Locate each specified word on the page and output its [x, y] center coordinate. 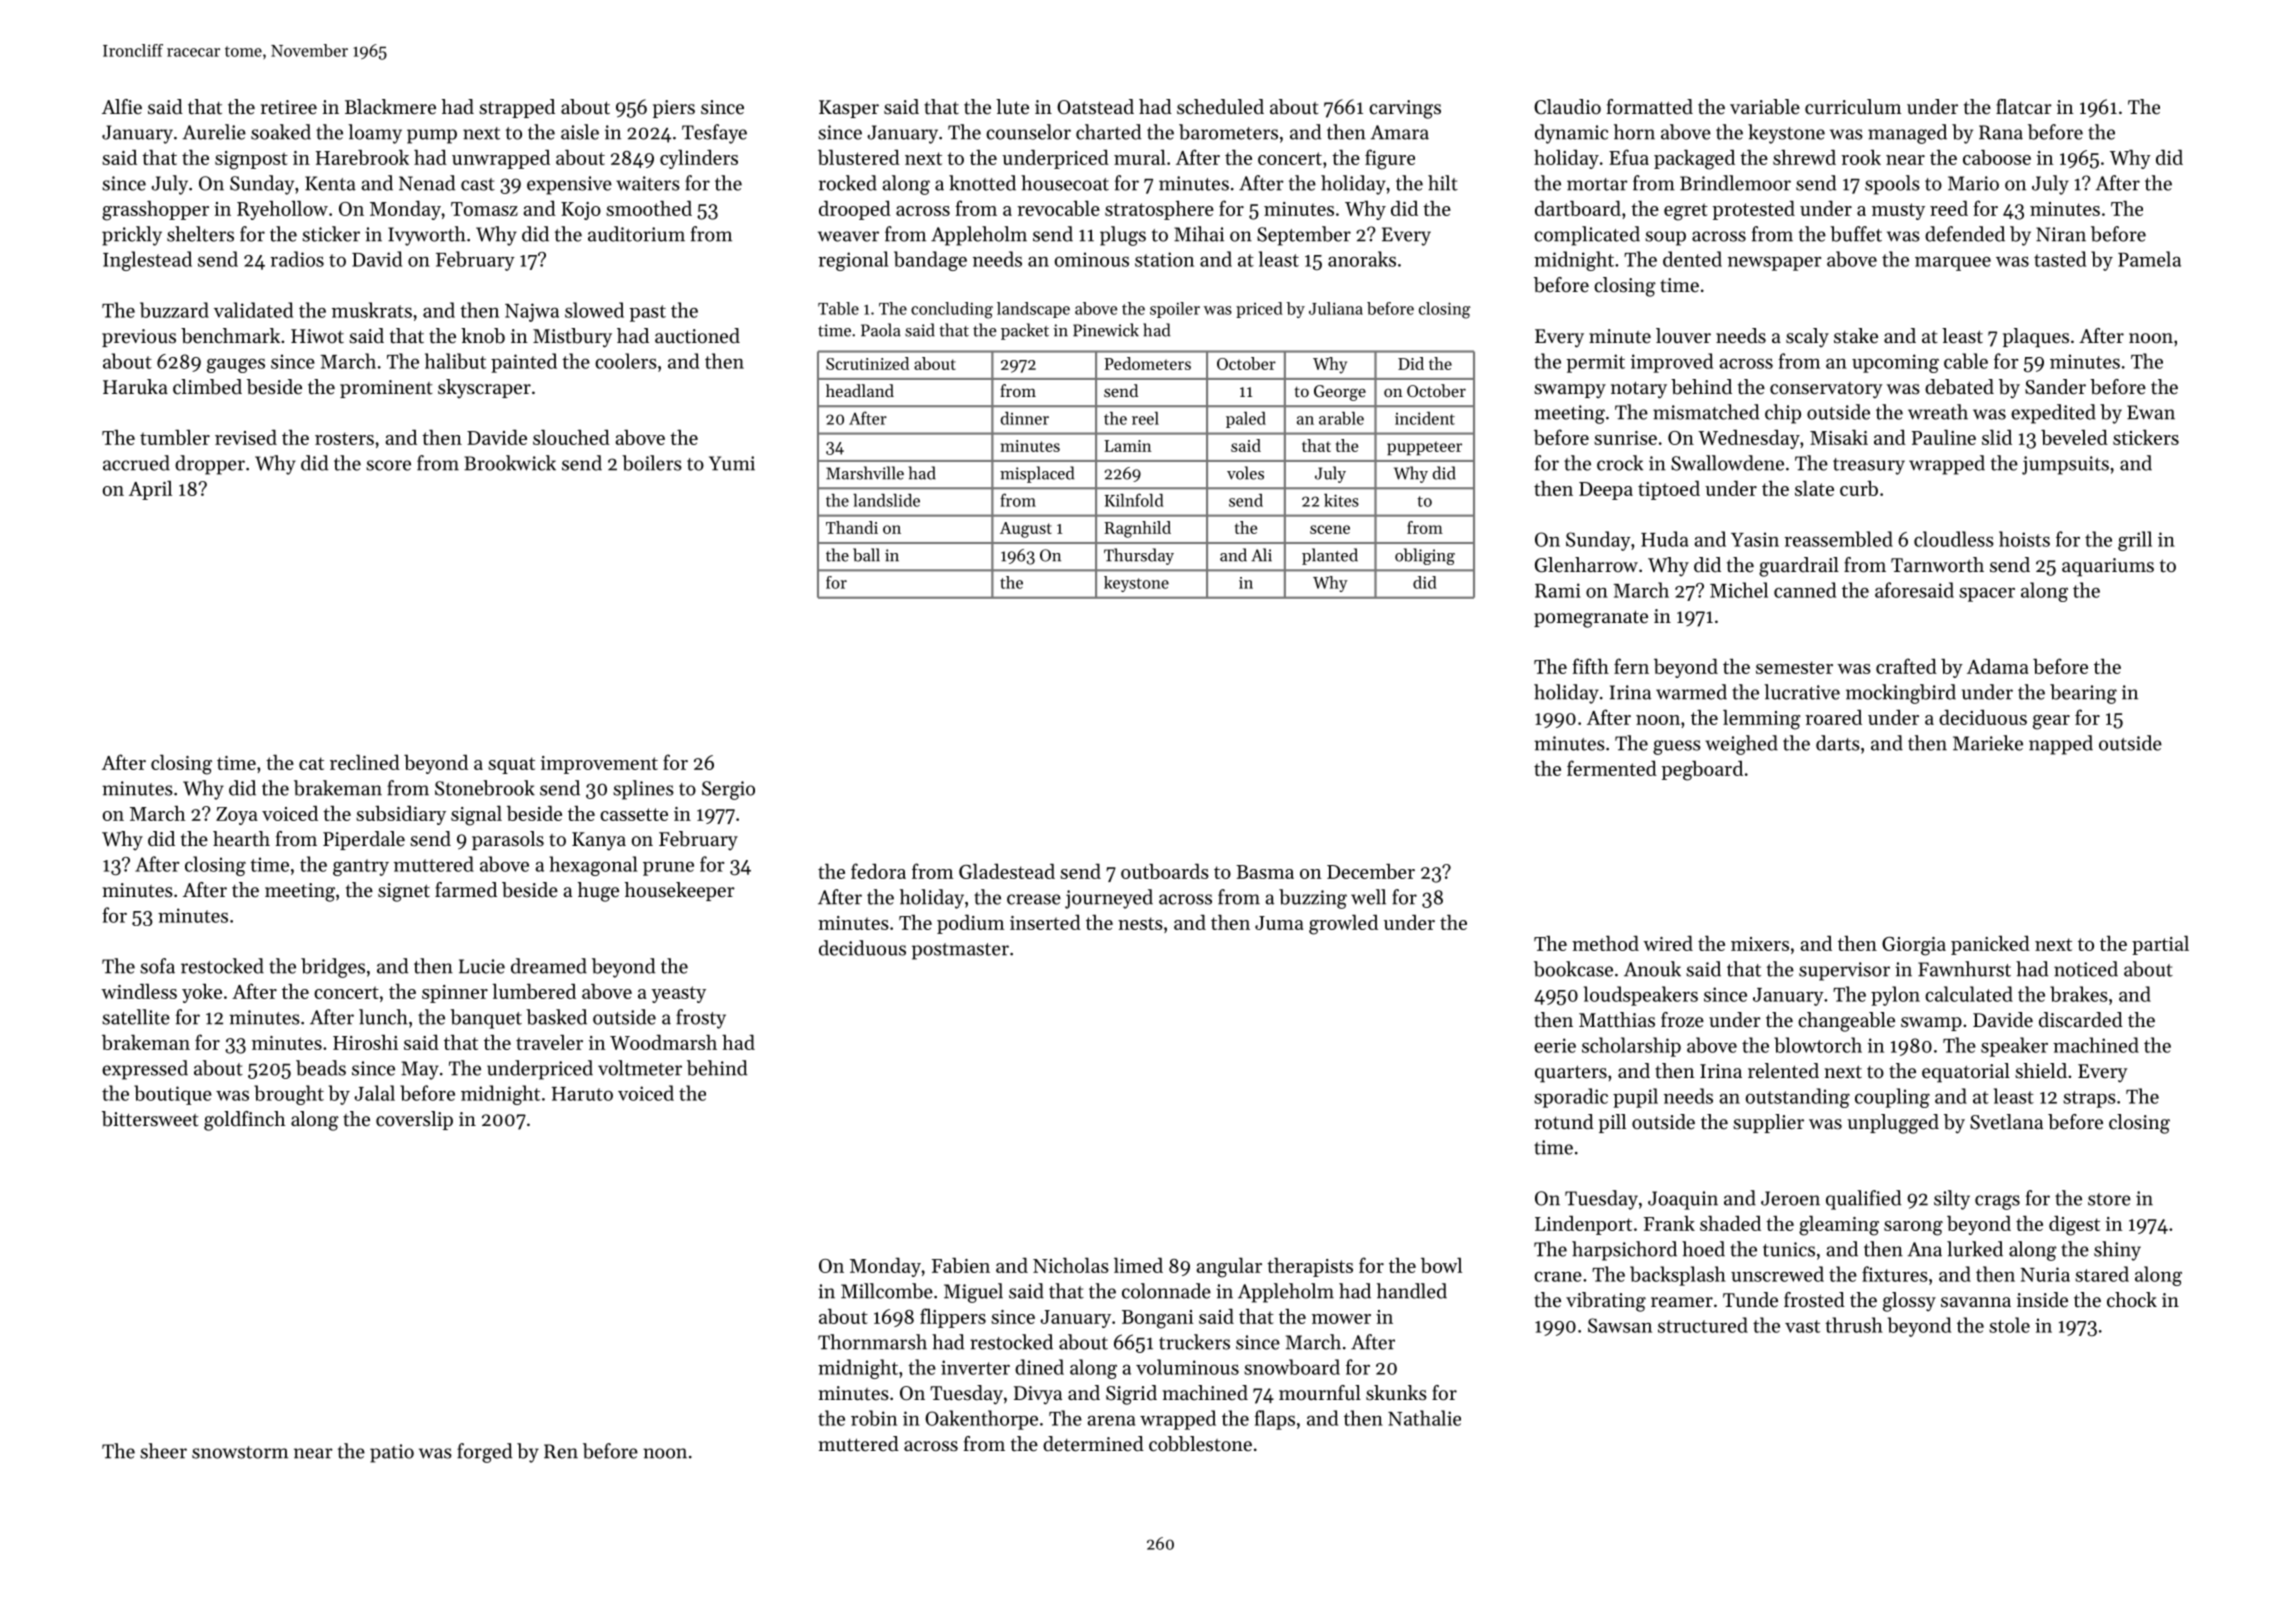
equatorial [1966, 1073]
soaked [281, 132]
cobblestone [1200, 1444]
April [150, 490]
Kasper [849, 109]
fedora [878, 871]
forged [484, 1453]
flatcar [2024, 107]
